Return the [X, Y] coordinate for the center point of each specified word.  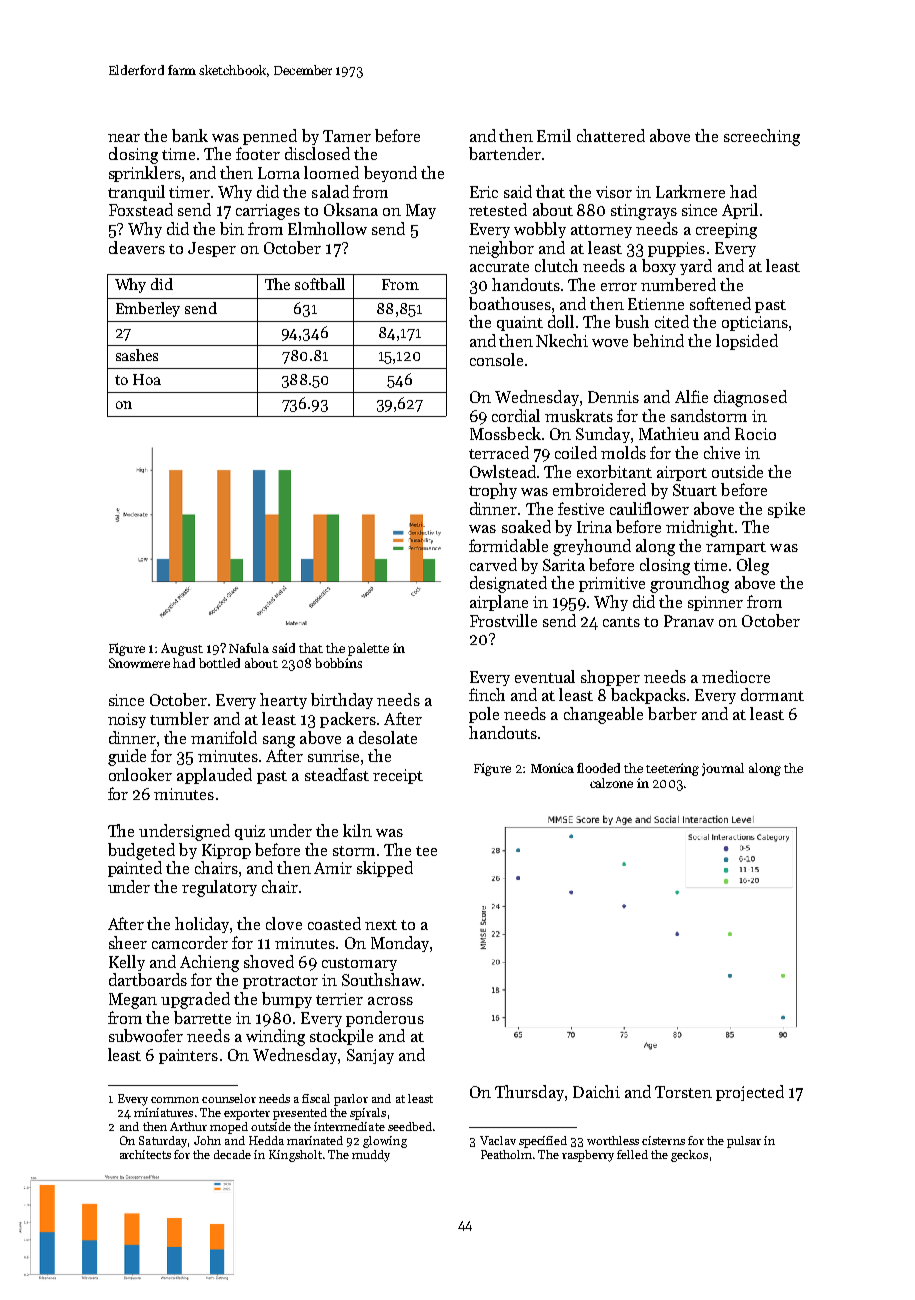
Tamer [347, 136]
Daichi [596, 1091]
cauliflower [649, 508]
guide [127, 757]
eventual [545, 676]
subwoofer [146, 1035]
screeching [762, 137]
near [124, 138]
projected [750, 1093]
